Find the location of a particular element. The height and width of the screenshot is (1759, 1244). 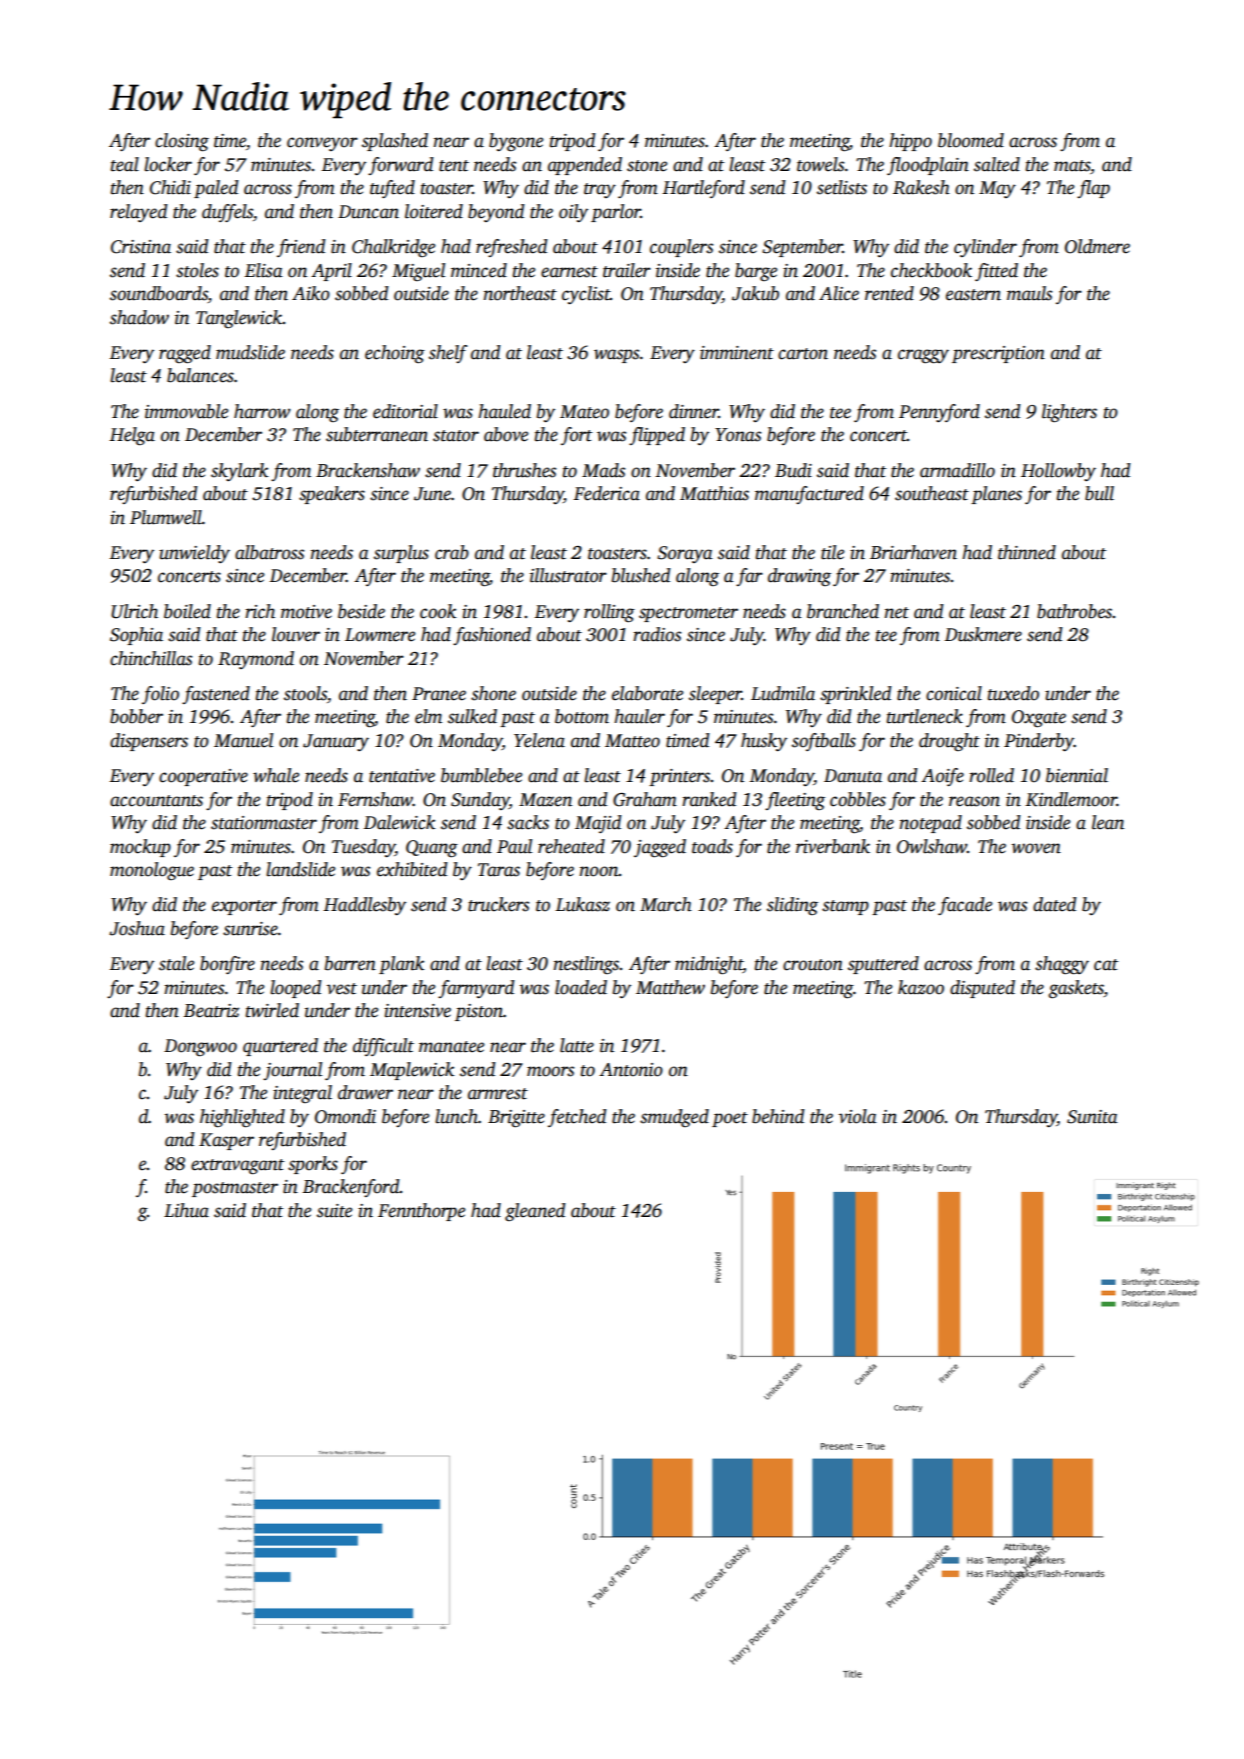

louver is located at coordinates (296, 634).
